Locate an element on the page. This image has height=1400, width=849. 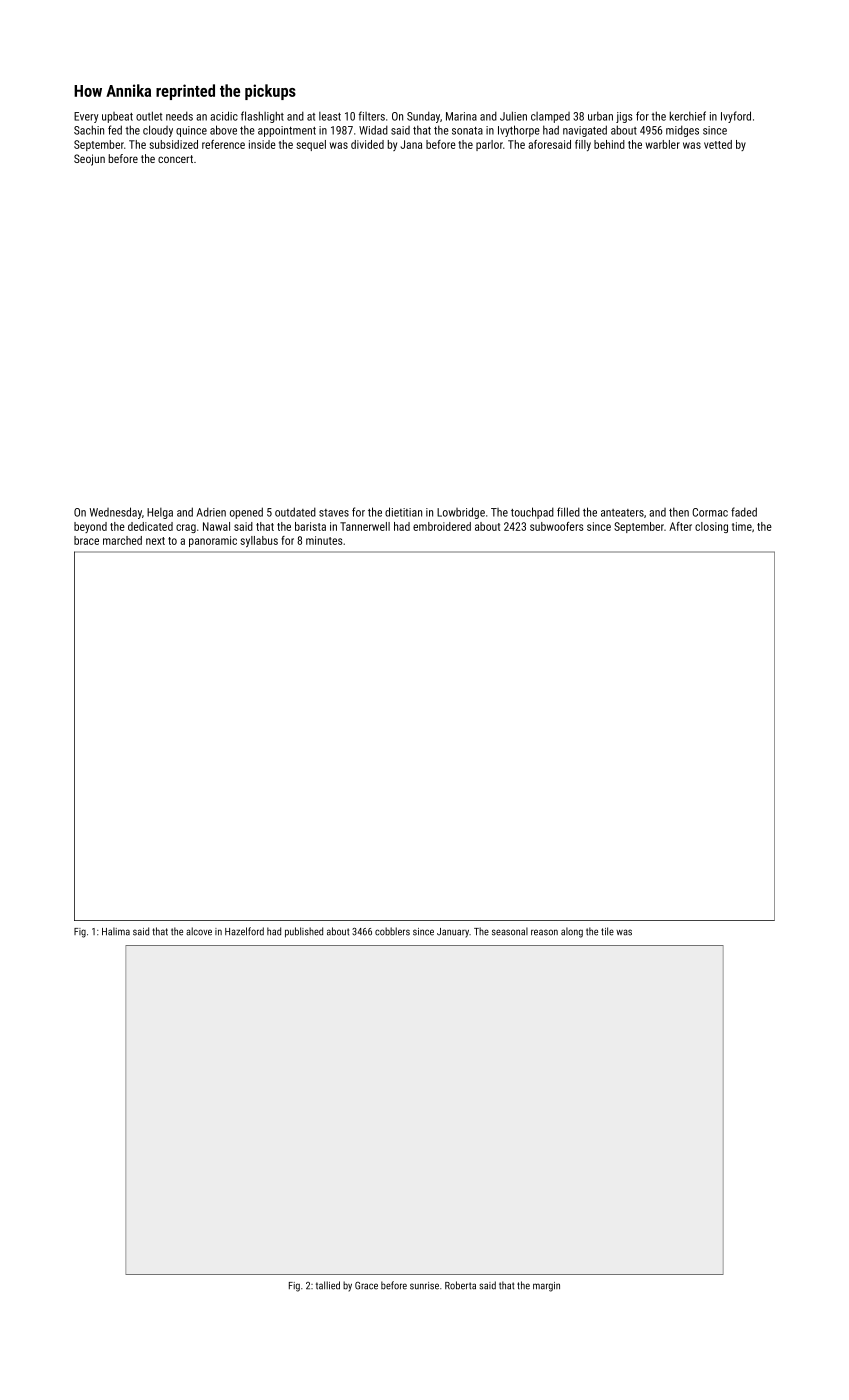
jigs is located at coordinates (624, 117).
